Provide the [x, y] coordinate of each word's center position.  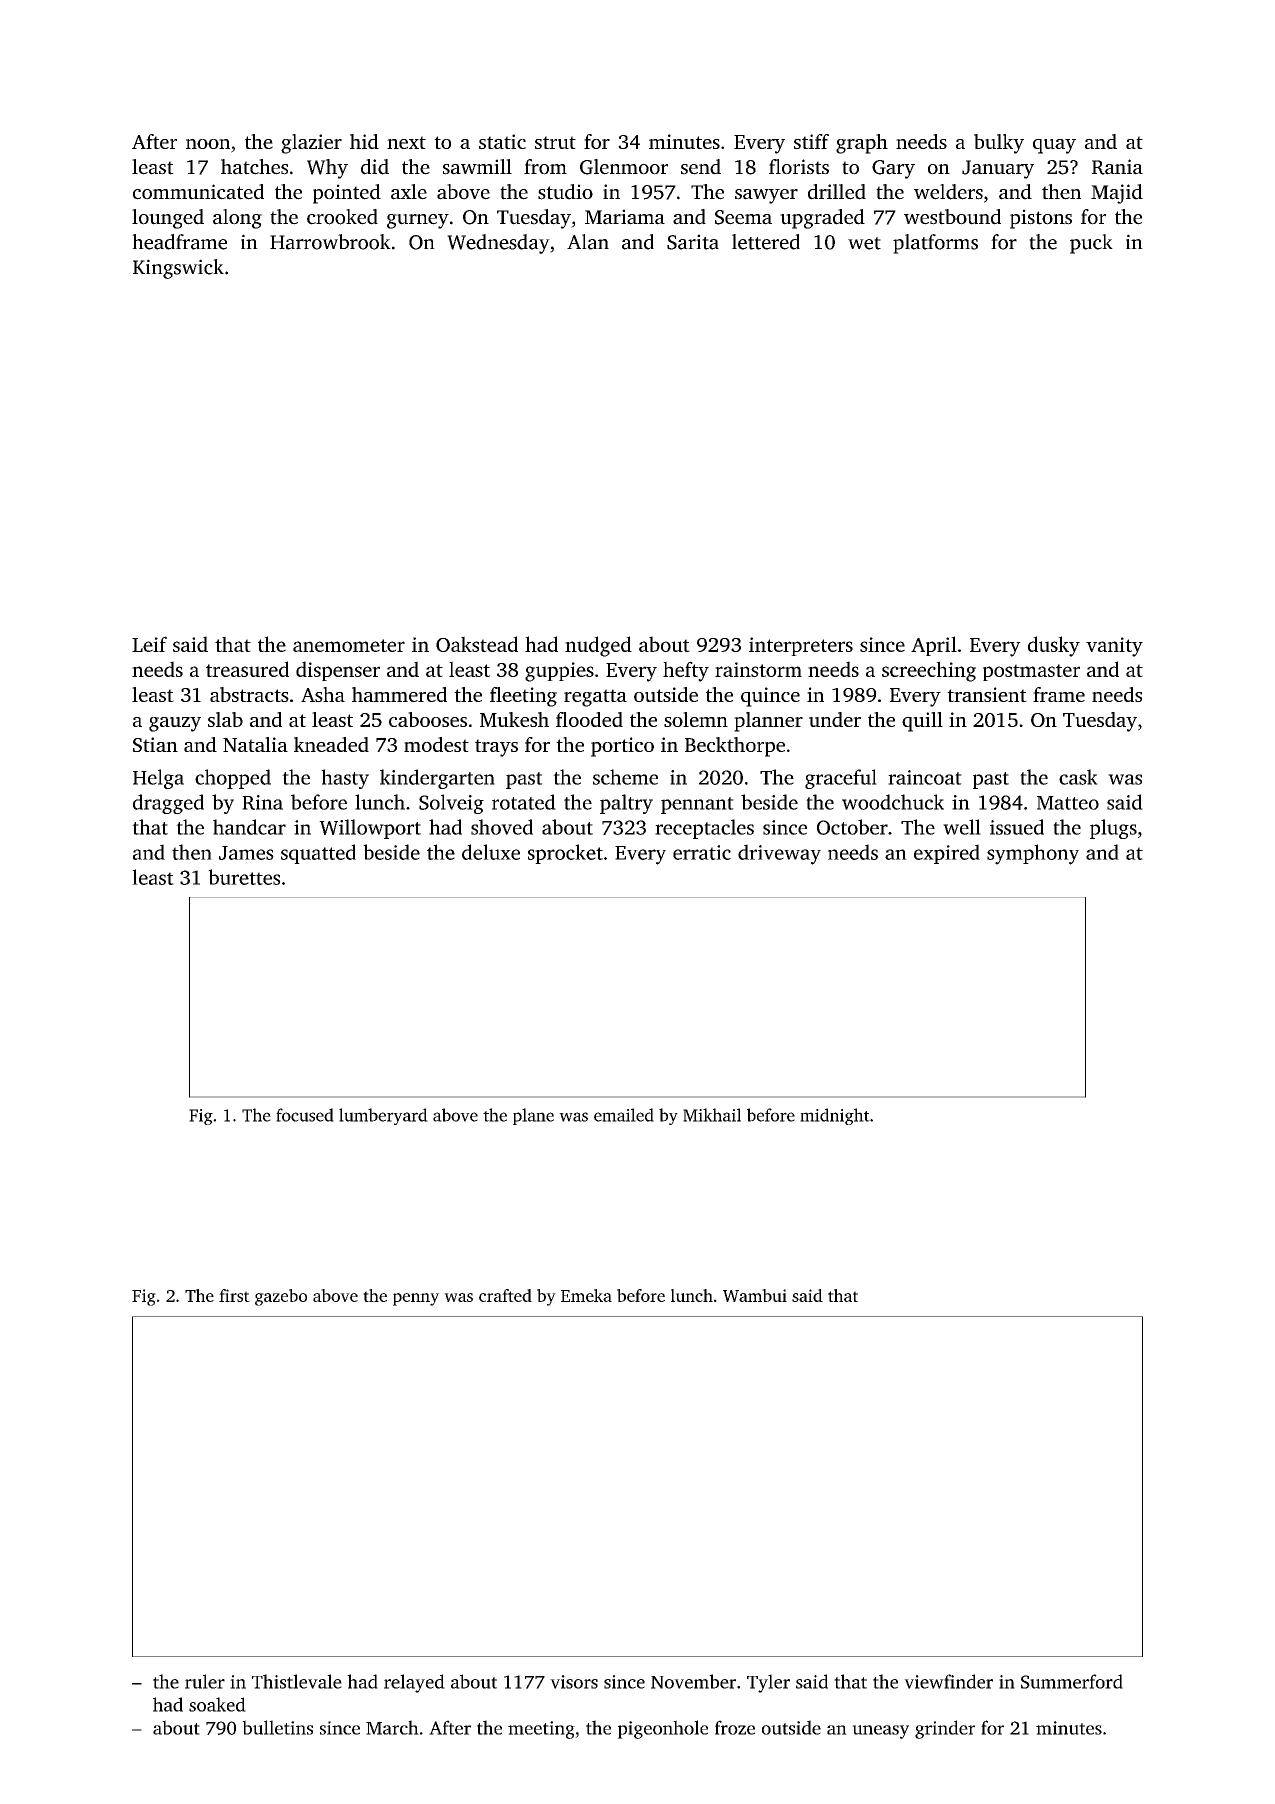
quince [770, 697]
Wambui [755, 1295]
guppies [559, 672]
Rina [262, 802]
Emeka [586, 1295]
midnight [835, 1116]
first [234, 1295]
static [502, 141]
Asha [323, 694]
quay [1054, 146]
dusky [1054, 646]
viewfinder [948, 1681]
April [934, 646]
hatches [254, 167]
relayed [414, 1683]
